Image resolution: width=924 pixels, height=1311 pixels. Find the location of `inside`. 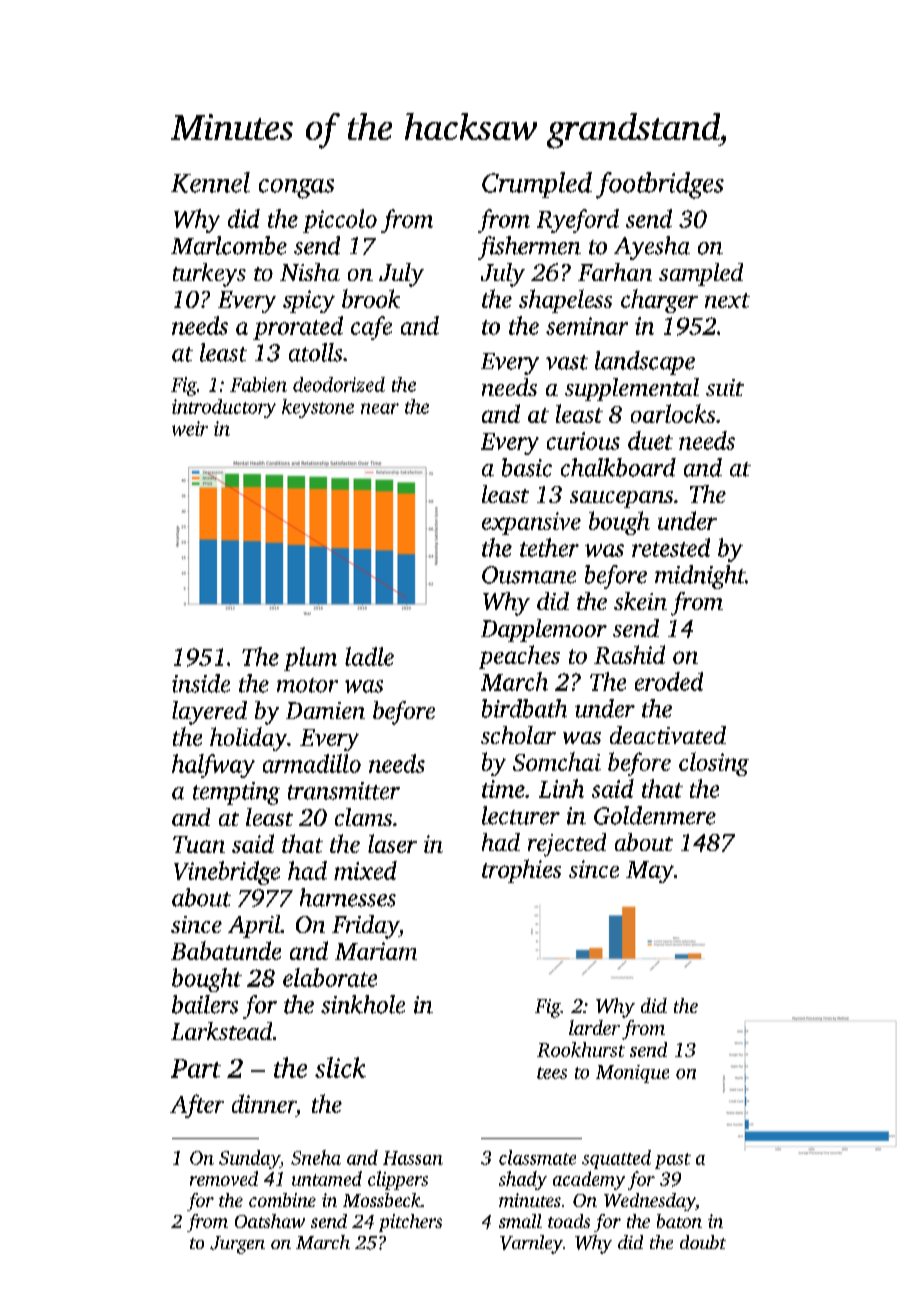

inside is located at coordinates (201, 683).
